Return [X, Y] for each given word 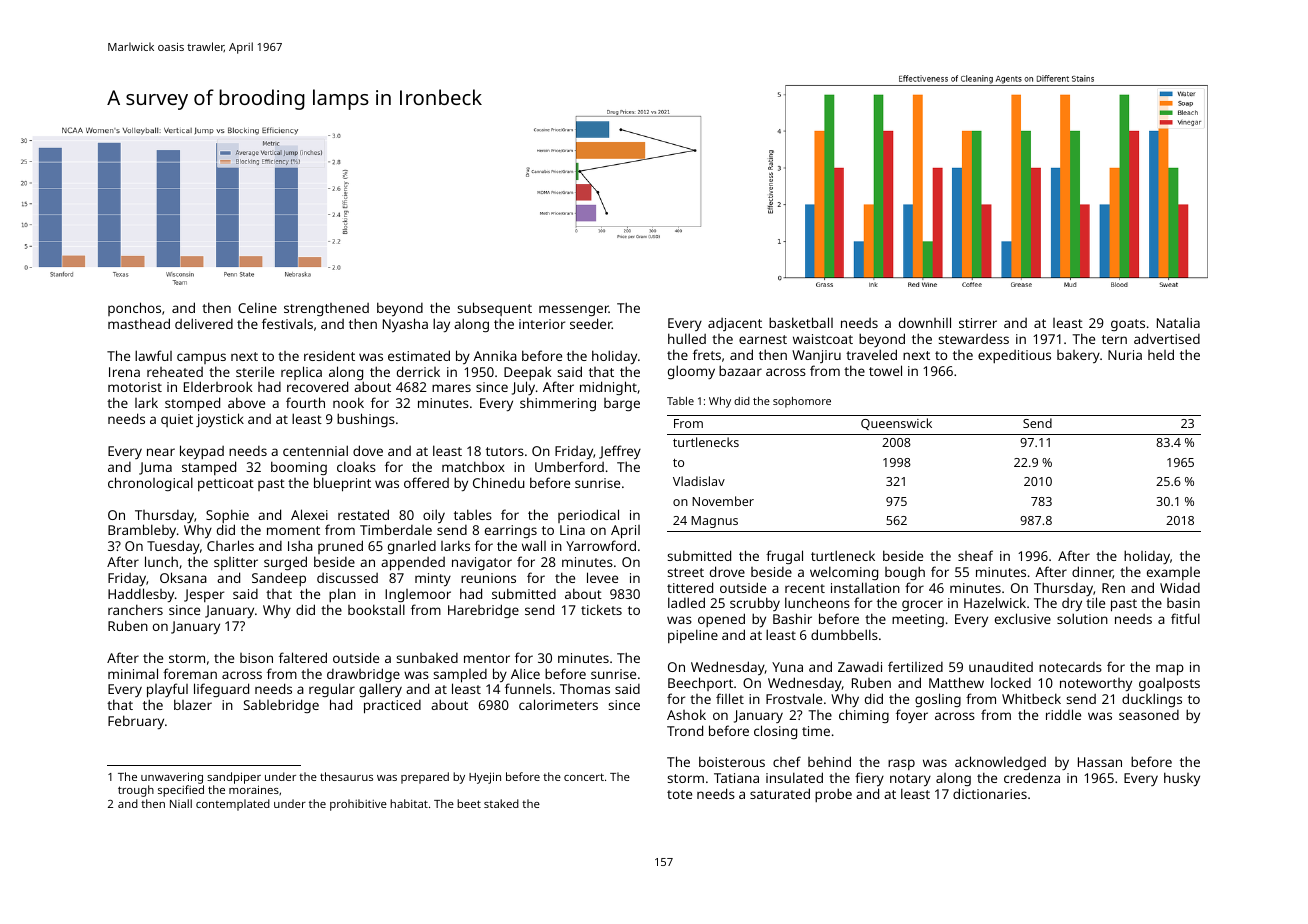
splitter [236, 563]
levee [602, 577]
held [1161, 354]
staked [501, 803]
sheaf [975, 555]
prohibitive [358, 805]
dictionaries [990, 793]
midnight [608, 388]
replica [301, 373]
